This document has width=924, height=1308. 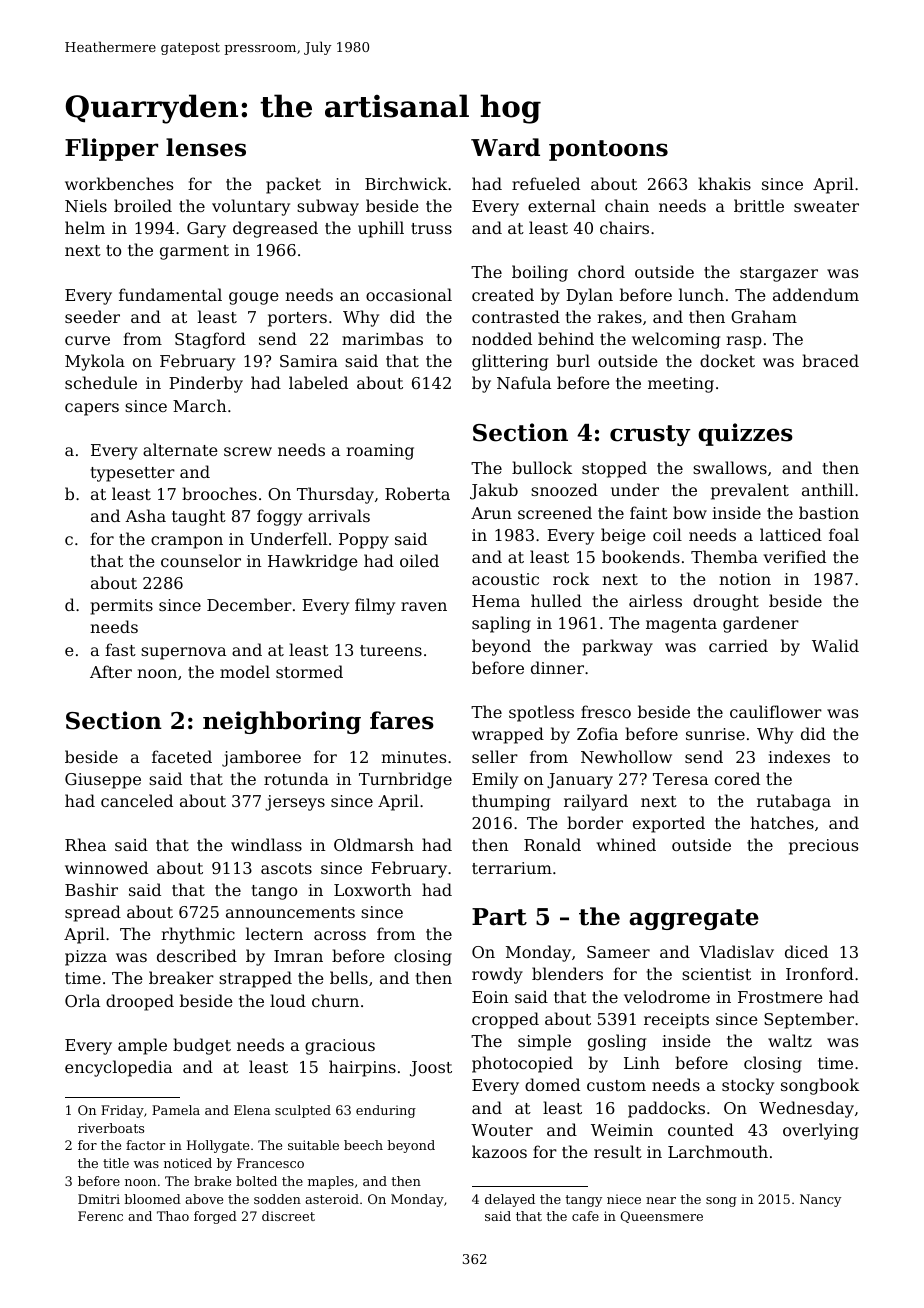 What do you see at coordinates (288, 1216) in the document?
I see `discreet` at bounding box center [288, 1216].
